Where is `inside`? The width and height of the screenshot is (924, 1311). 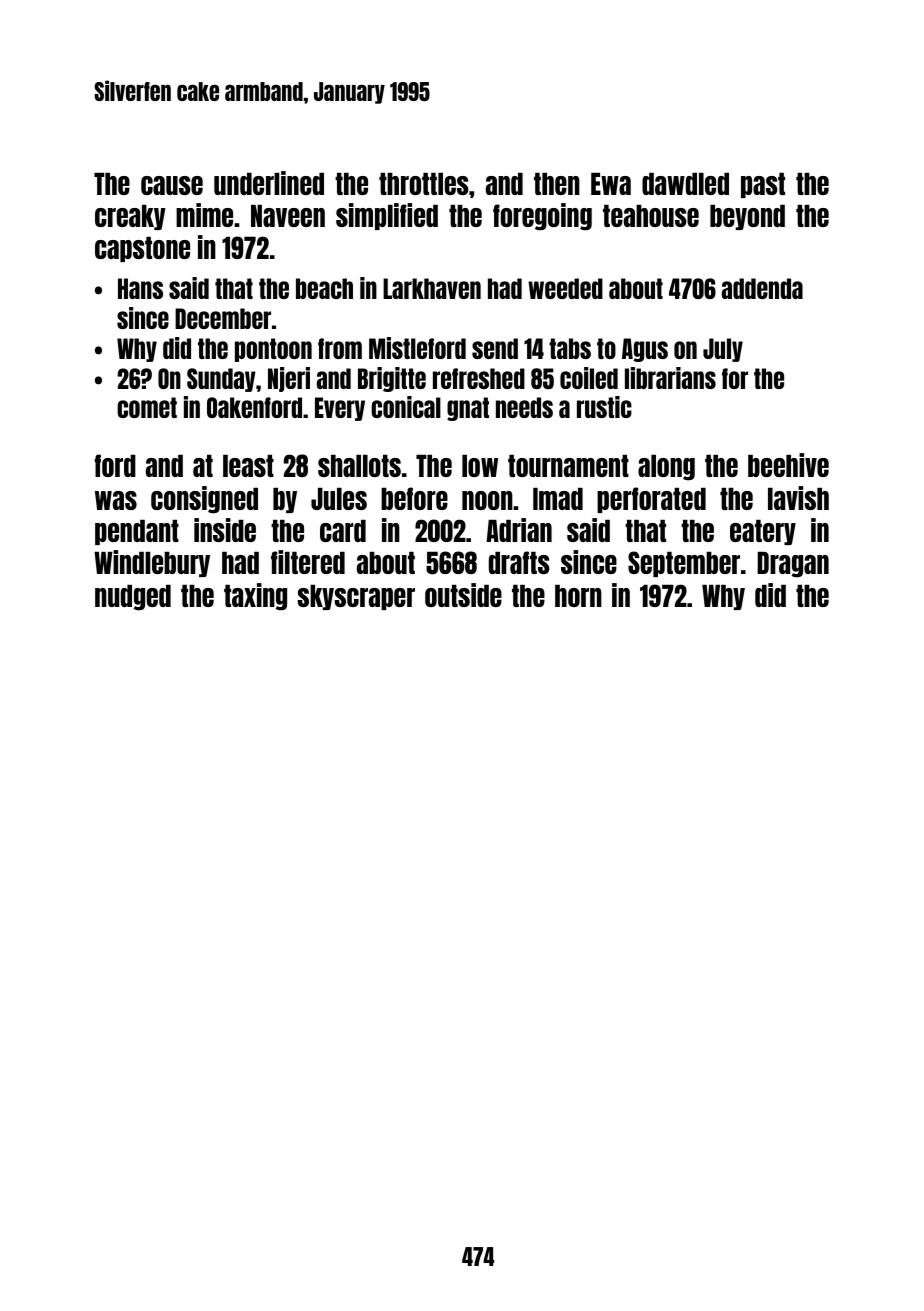 inside is located at coordinates (225, 530).
